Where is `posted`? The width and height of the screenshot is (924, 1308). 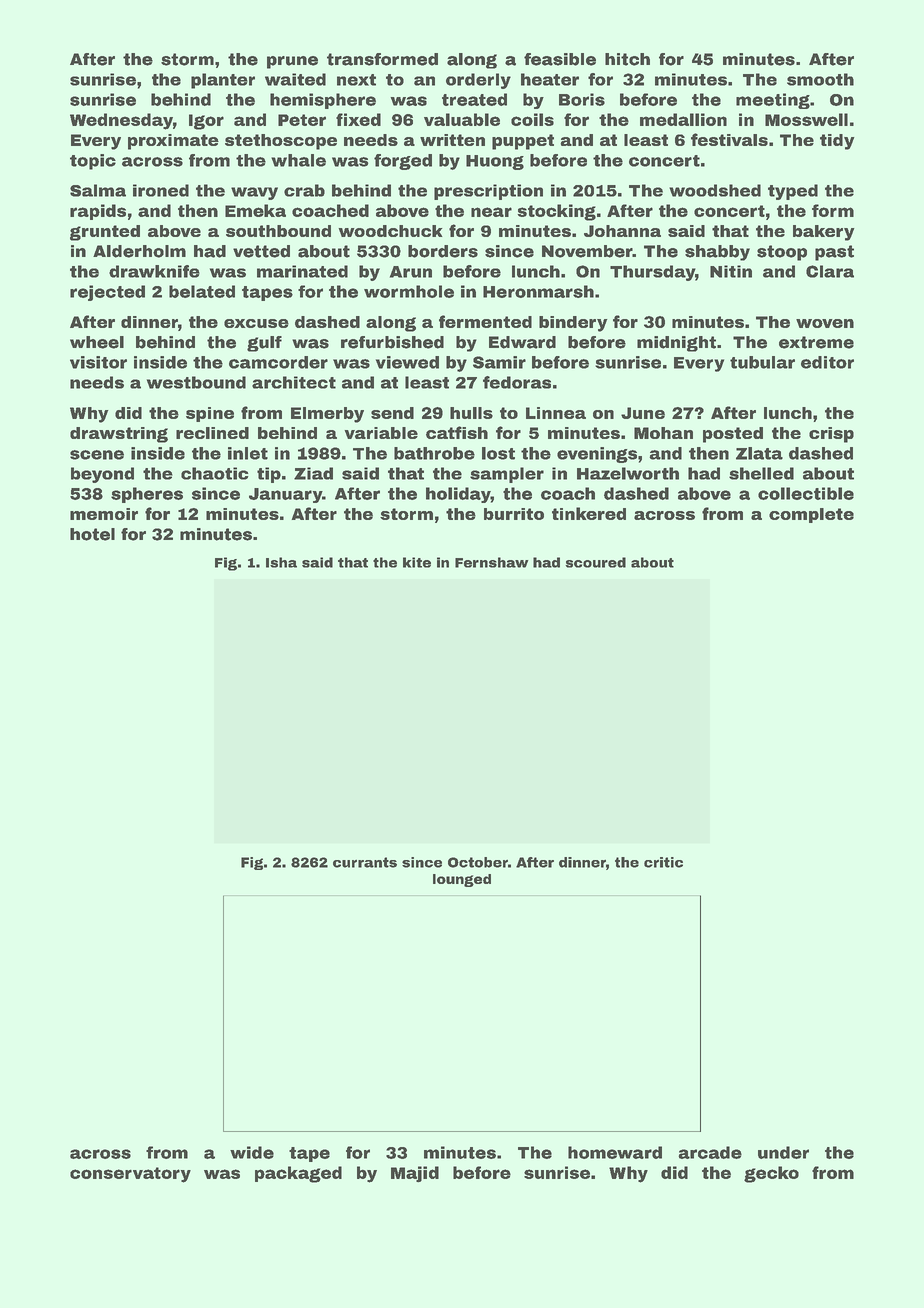 posted is located at coordinates (733, 435).
